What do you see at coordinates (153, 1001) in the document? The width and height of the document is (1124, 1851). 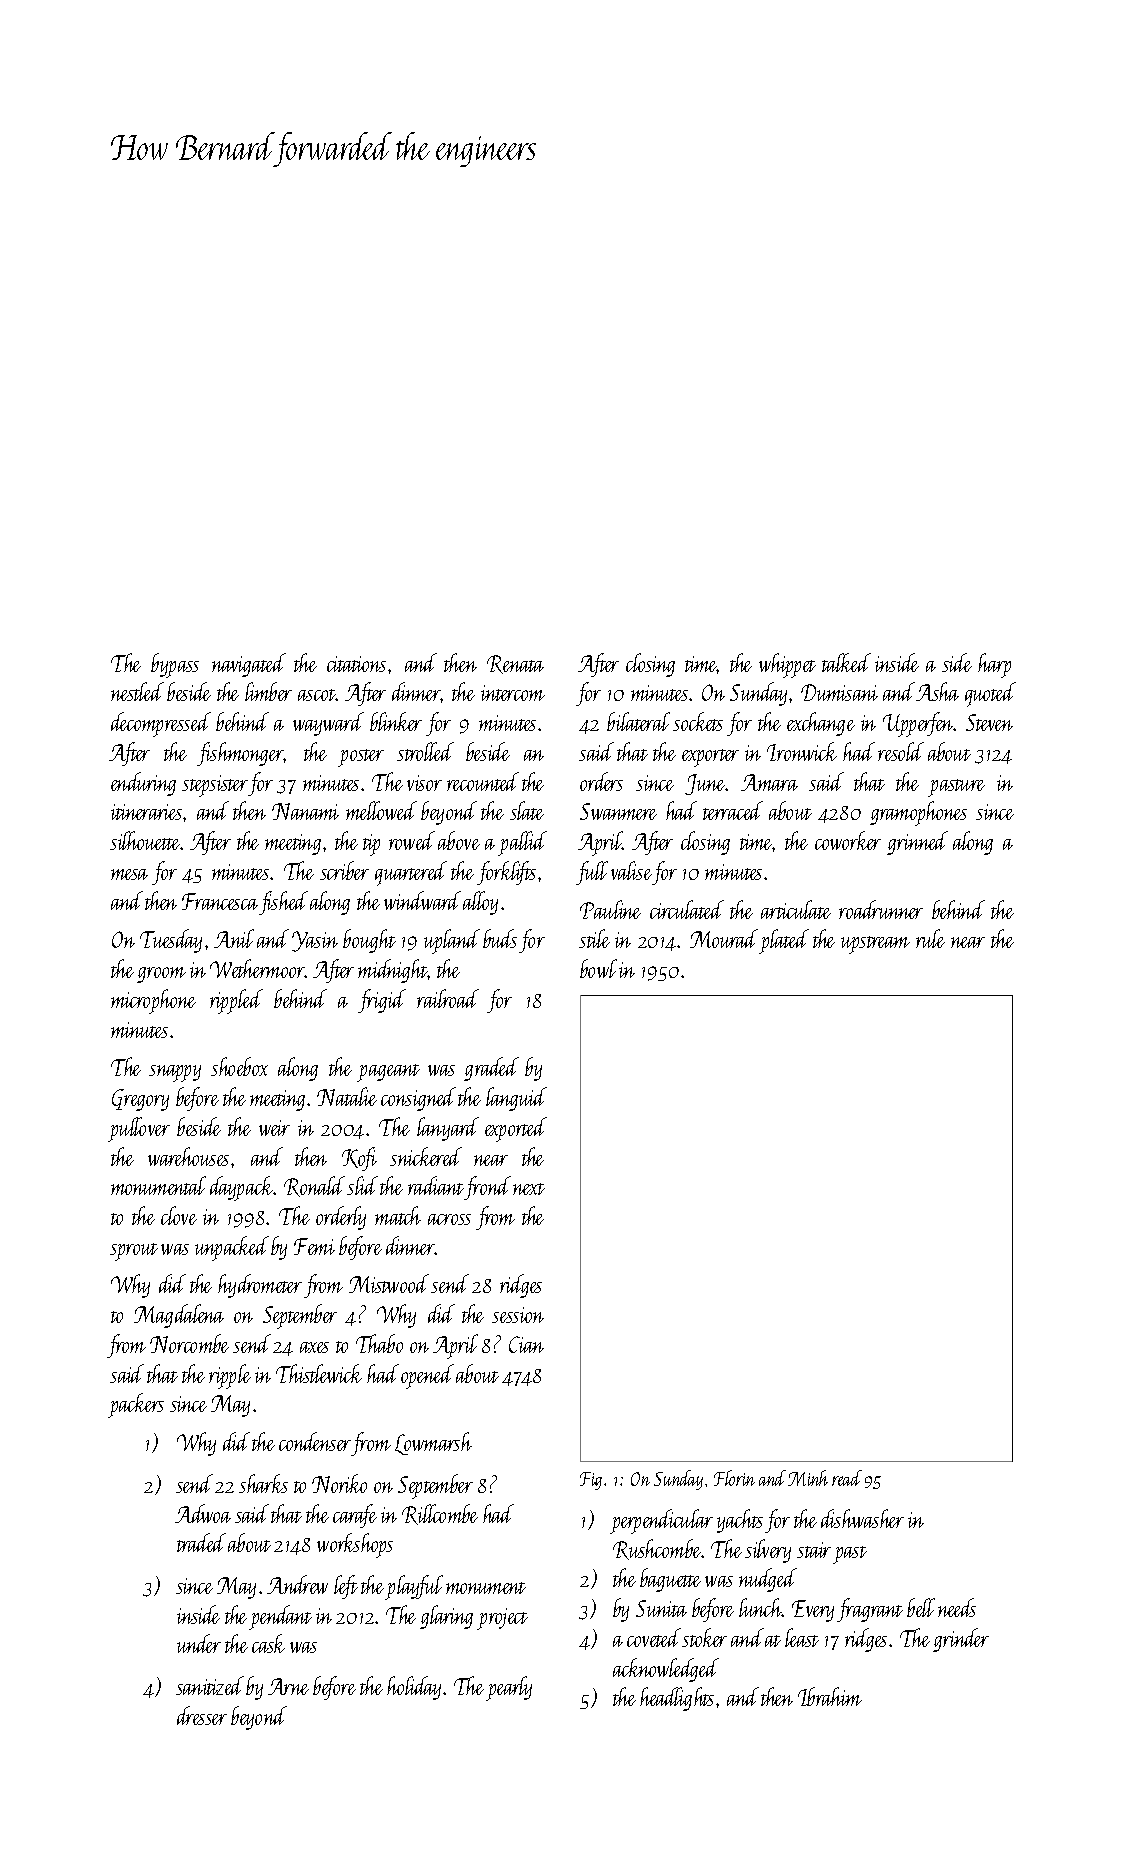 I see `microphone` at bounding box center [153, 1001].
